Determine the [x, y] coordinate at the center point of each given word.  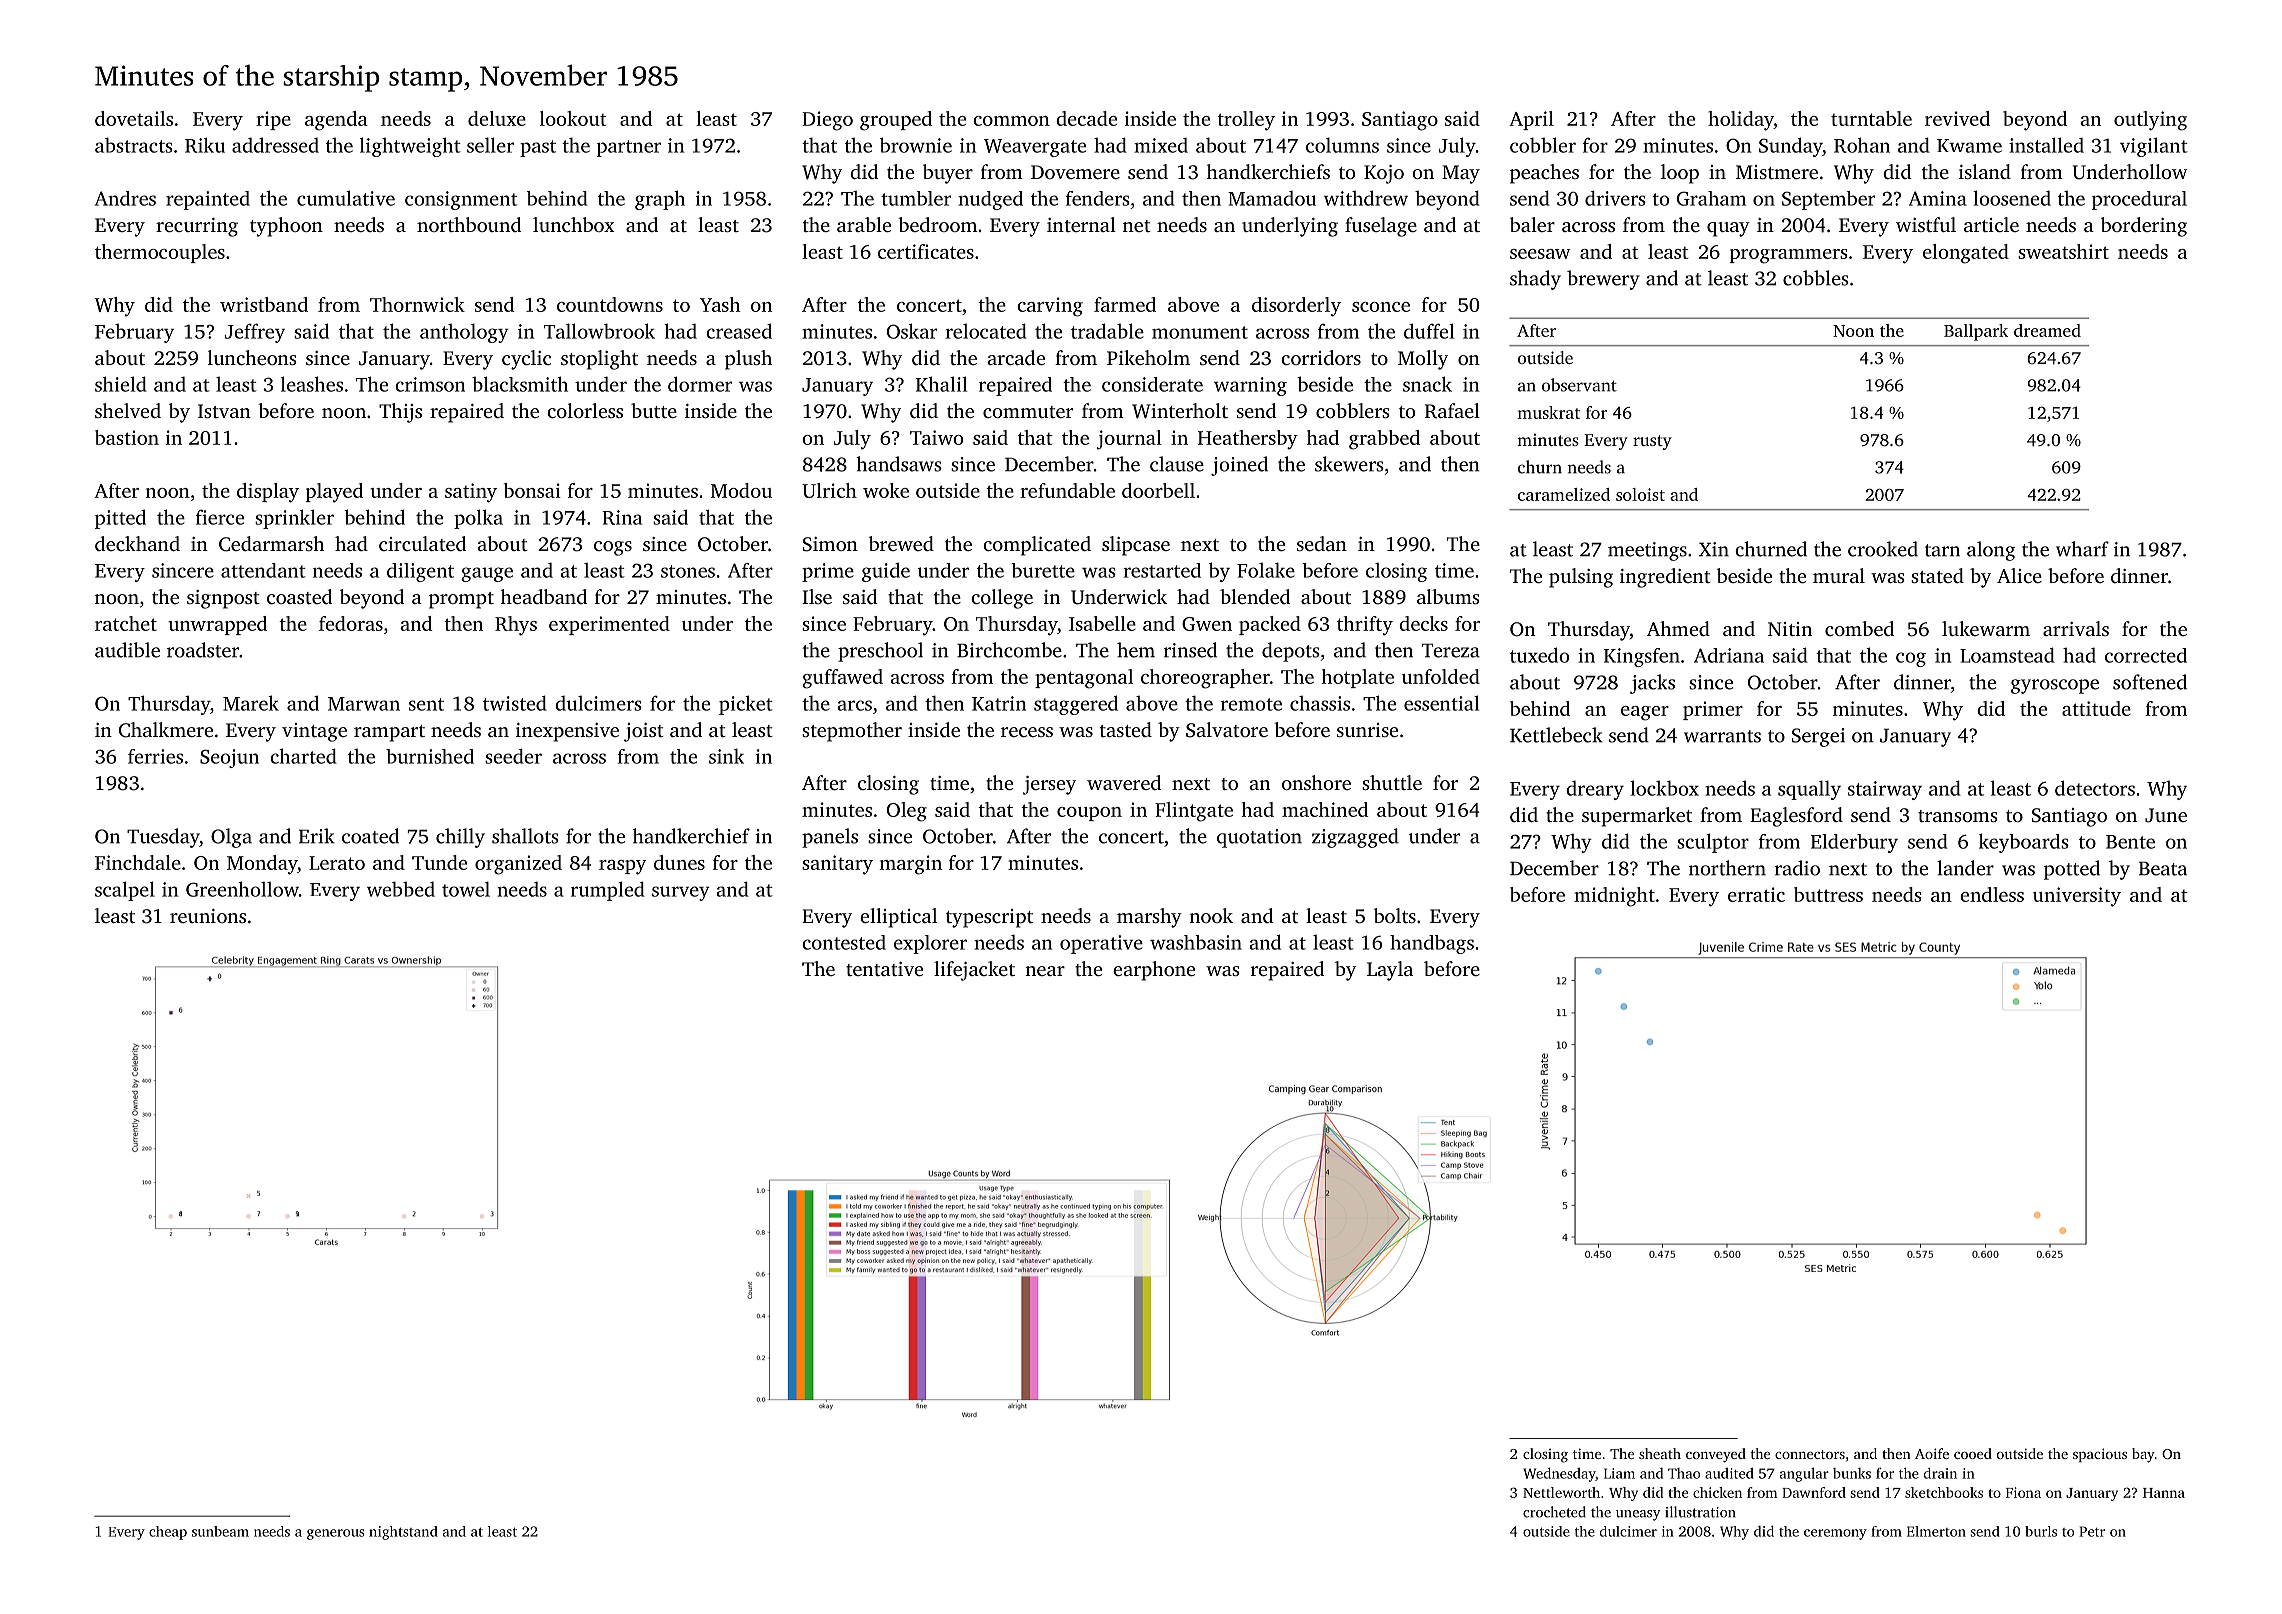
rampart [389, 733]
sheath [1660, 1453]
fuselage [1381, 227]
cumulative [346, 198]
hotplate [1358, 678]
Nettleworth [1561, 1492]
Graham [1711, 198]
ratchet [126, 623]
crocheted [1554, 1512]
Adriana [1729, 655]
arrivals [2076, 628]
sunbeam [220, 1531]
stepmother [852, 732]
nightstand [403, 1533]
